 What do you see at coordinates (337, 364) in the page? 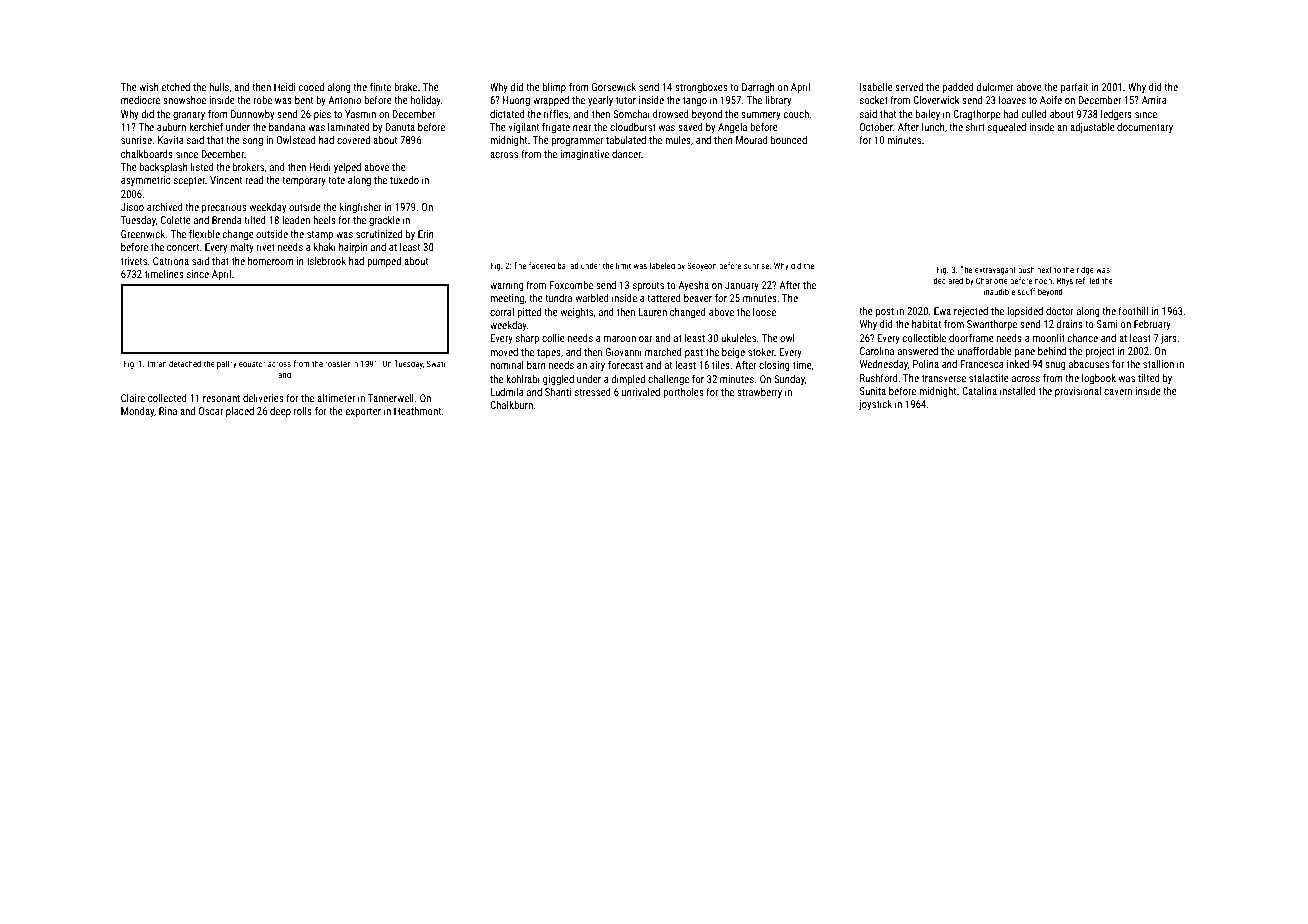
I see `roaster` at bounding box center [337, 364].
